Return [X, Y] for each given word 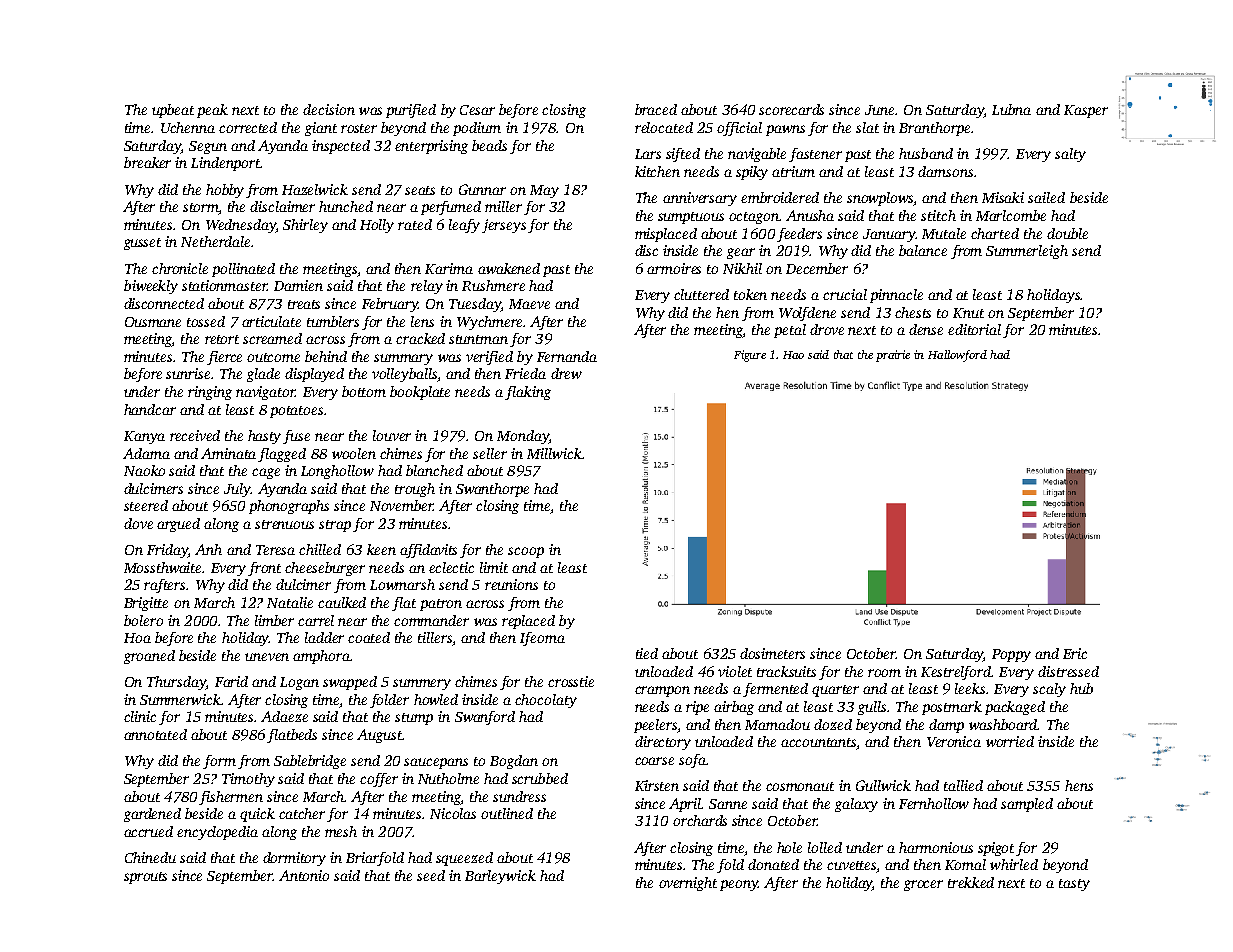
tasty [1074, 885]
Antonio [304, 875]
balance [923, 250]
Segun [208, 147]
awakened [509, 268]
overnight [688, 884]
